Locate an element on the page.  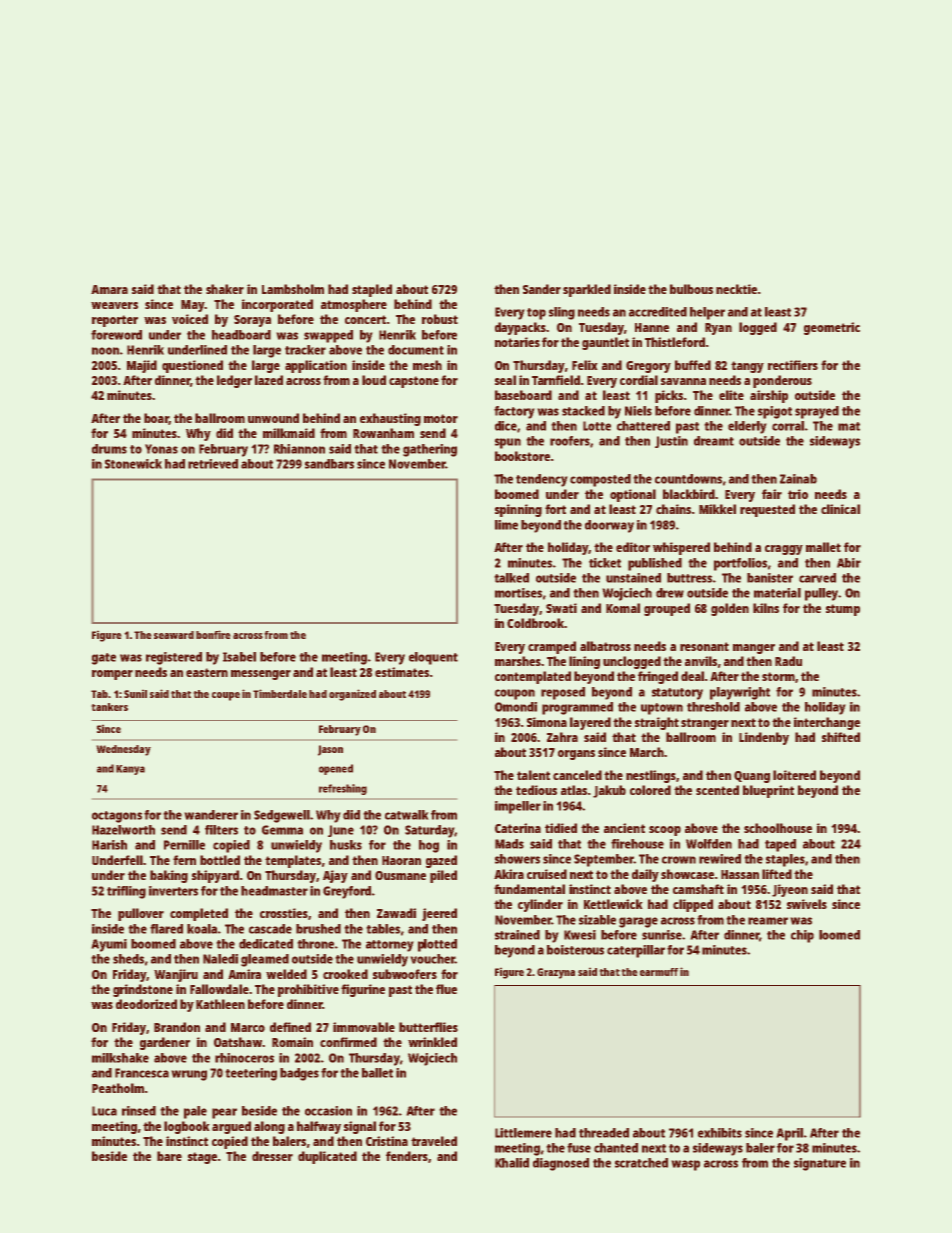
Sunil is located at coordinates (135, 694).
